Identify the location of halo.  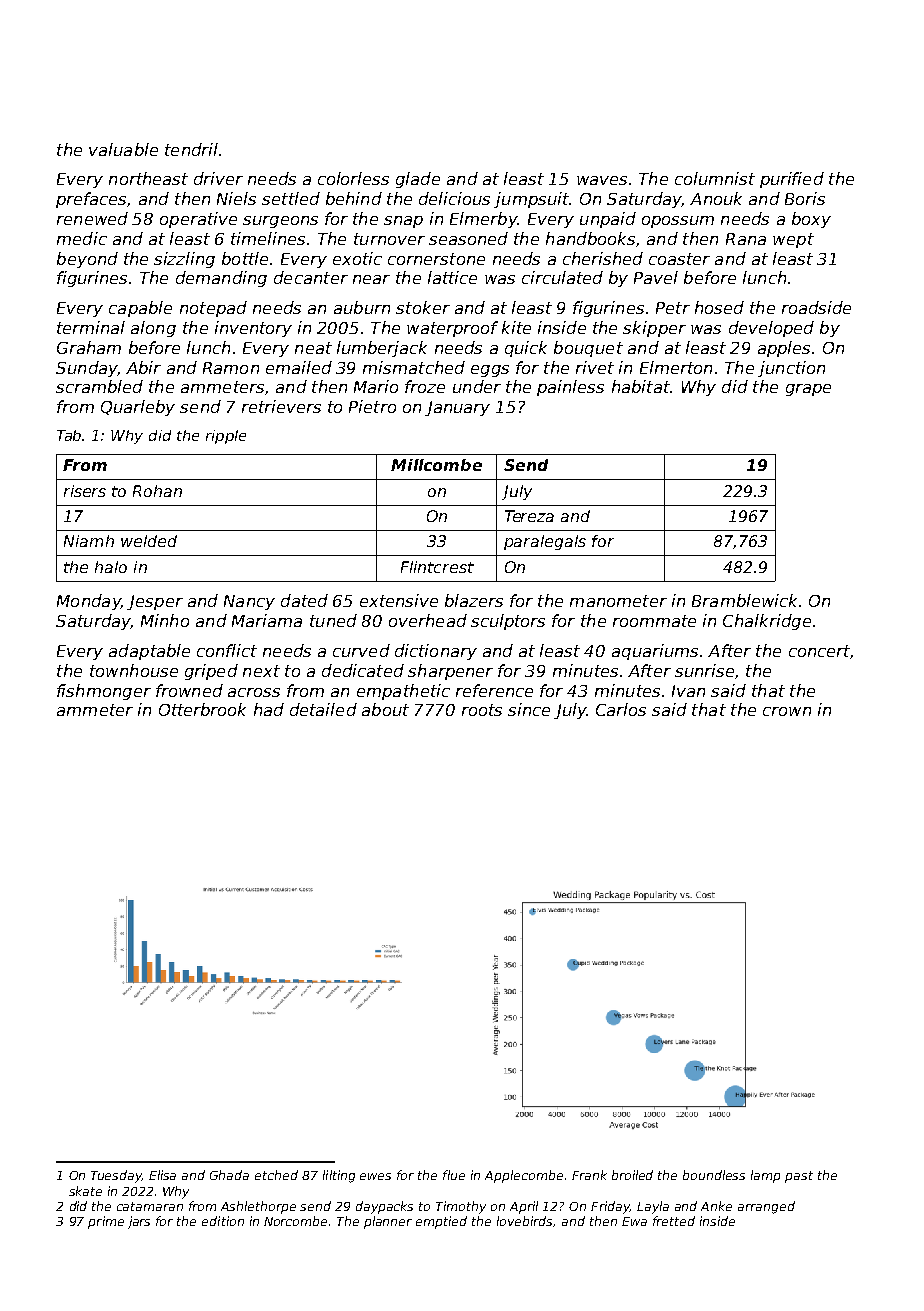
(111, 567).
